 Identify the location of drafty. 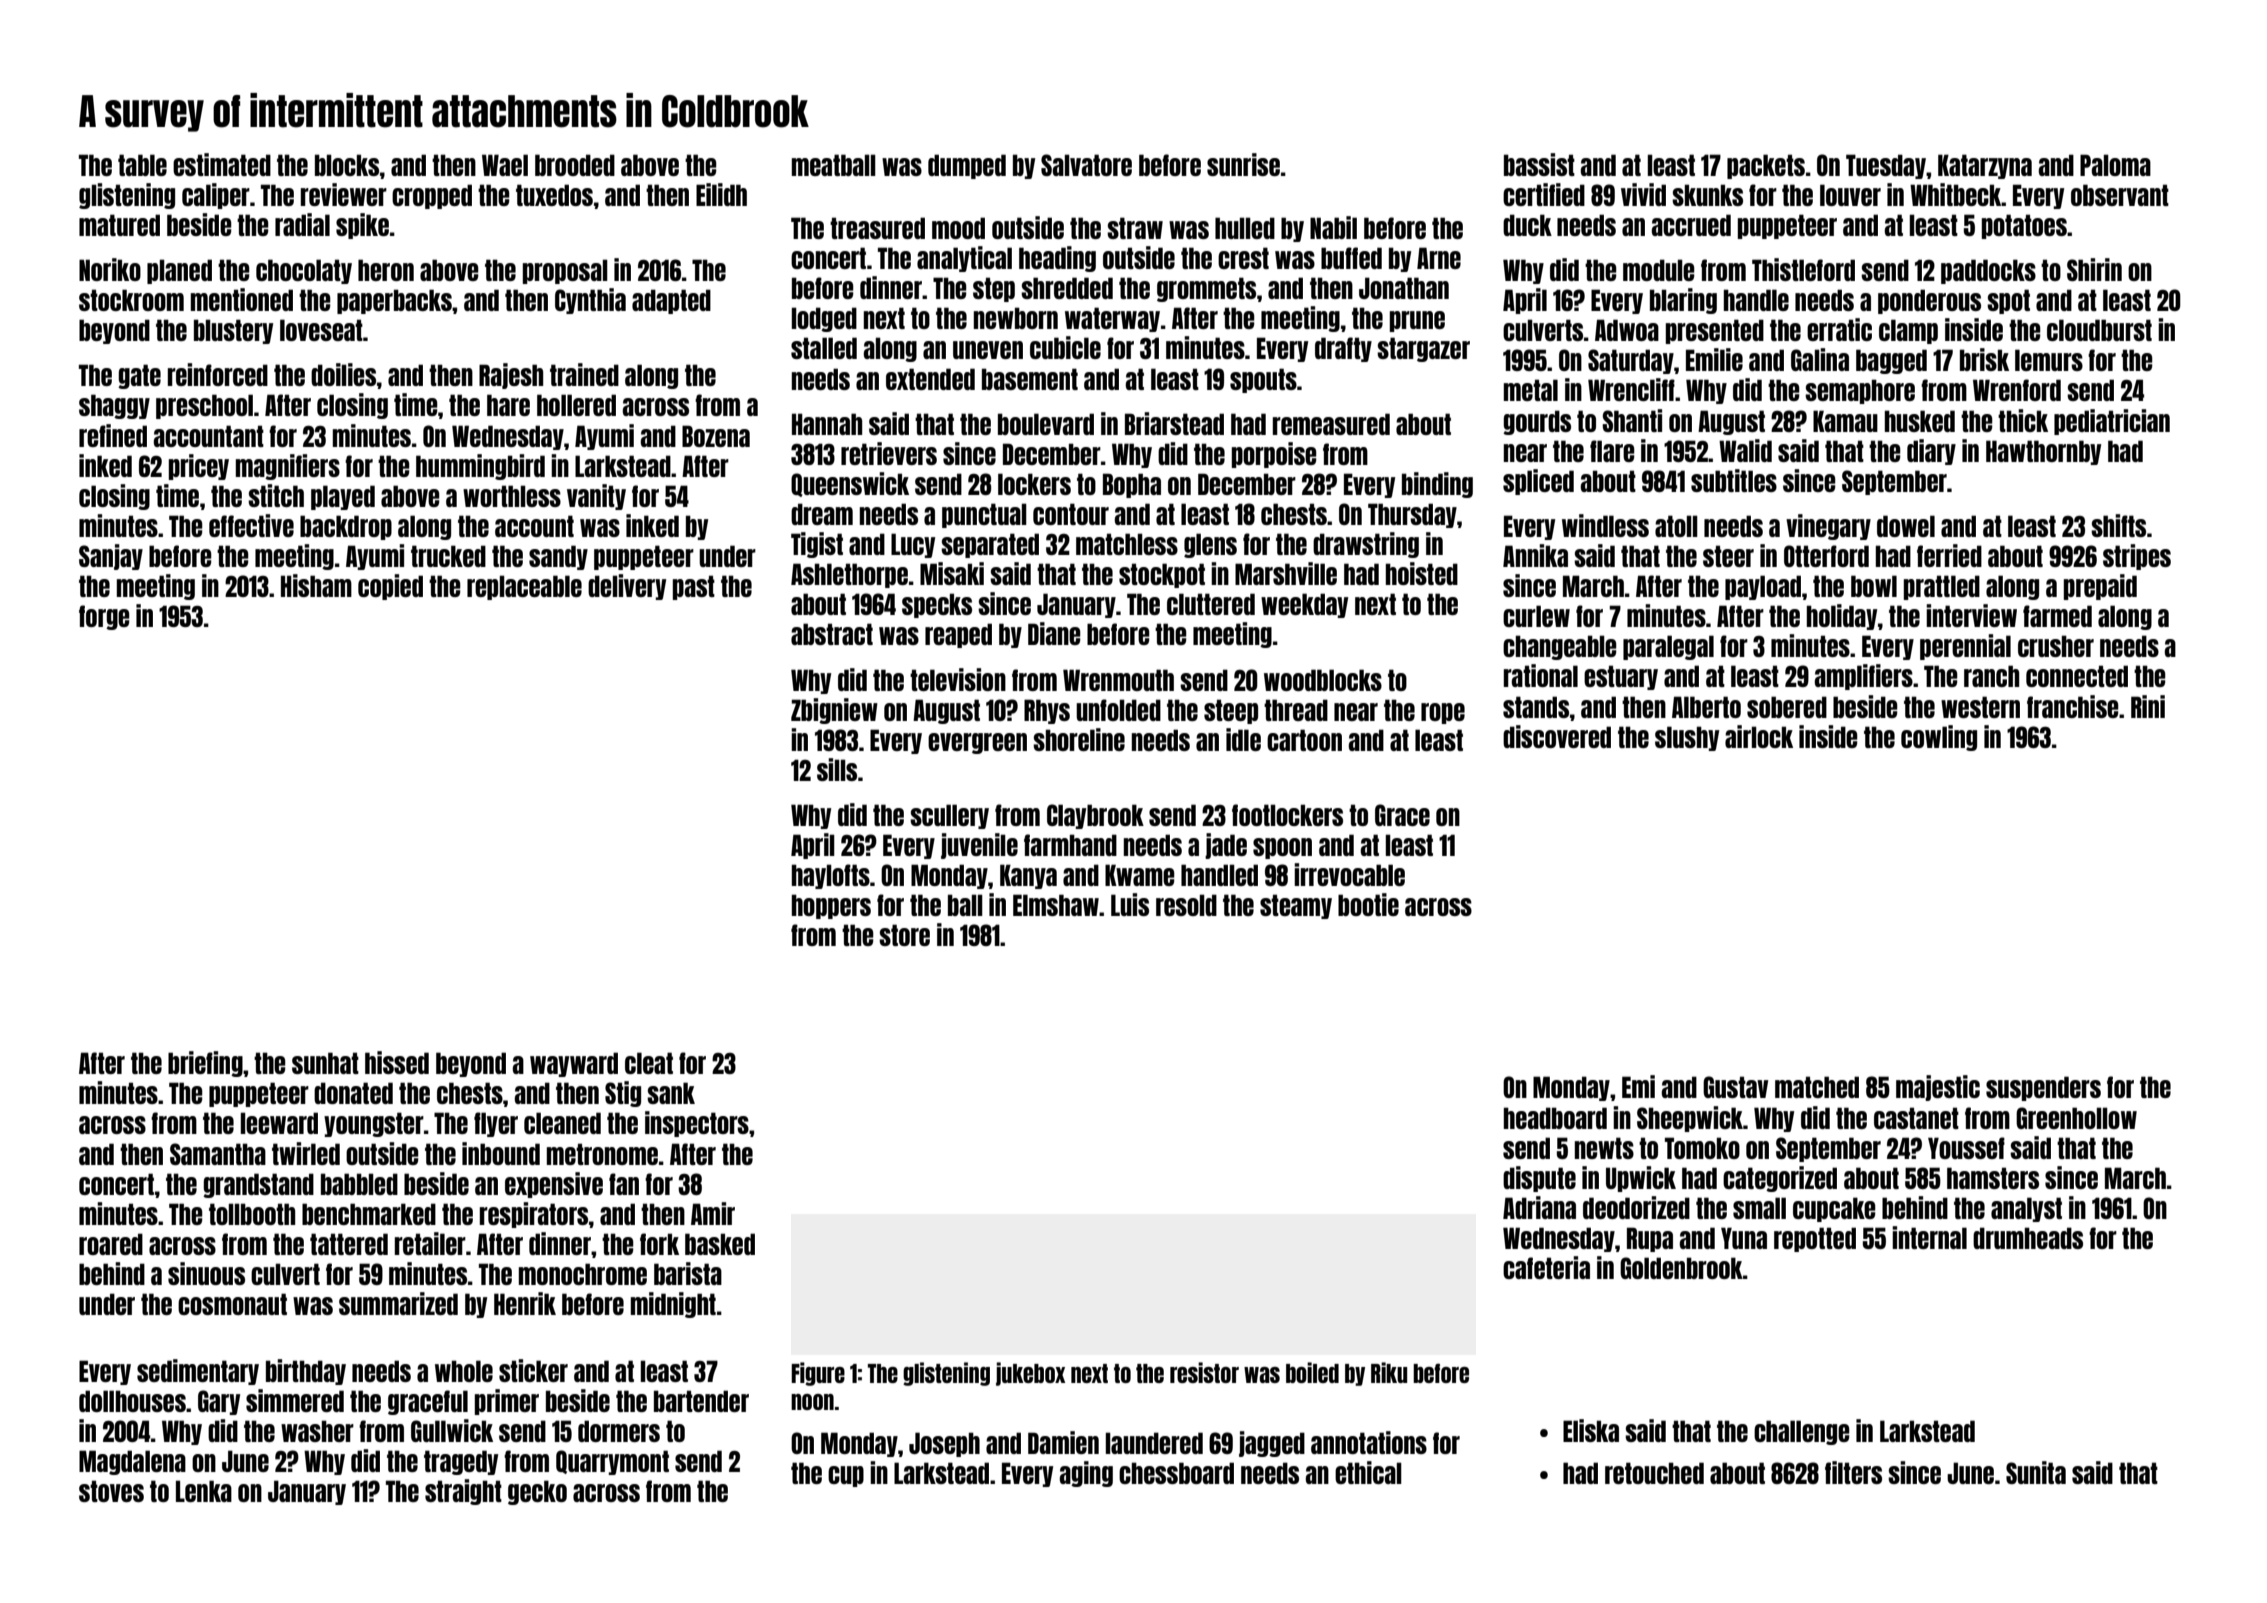
(1343, 349).
